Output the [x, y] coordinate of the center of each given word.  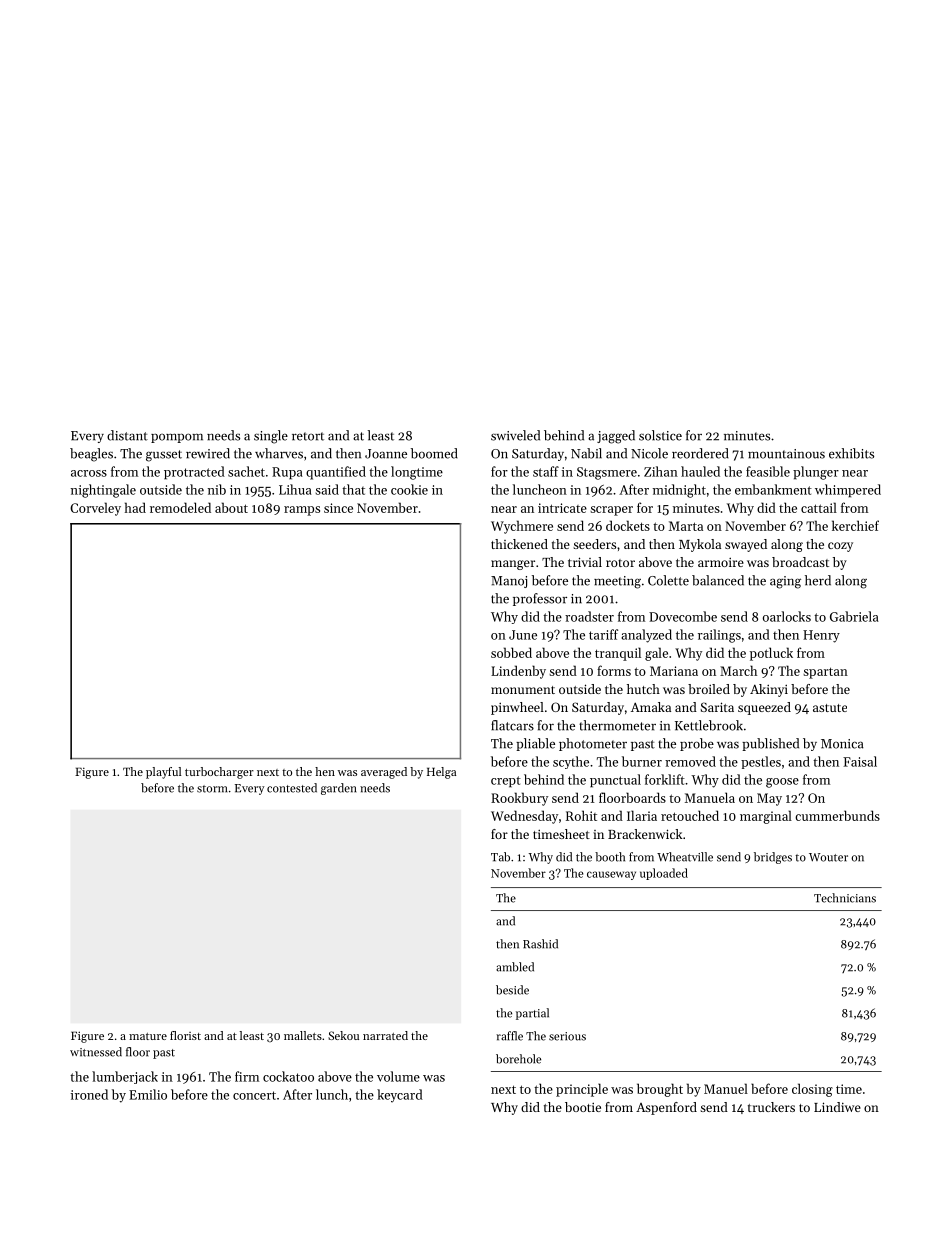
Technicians [845, 898]
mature [148, 1036]
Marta [686, 526]
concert [254, 1095]
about [231, 507]
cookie [409, 489]
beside [512, 990]
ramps [302, 511]
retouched [690, 815]
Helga [441, 773]
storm [212, 789]
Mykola [700, 545]
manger [513, 565]
